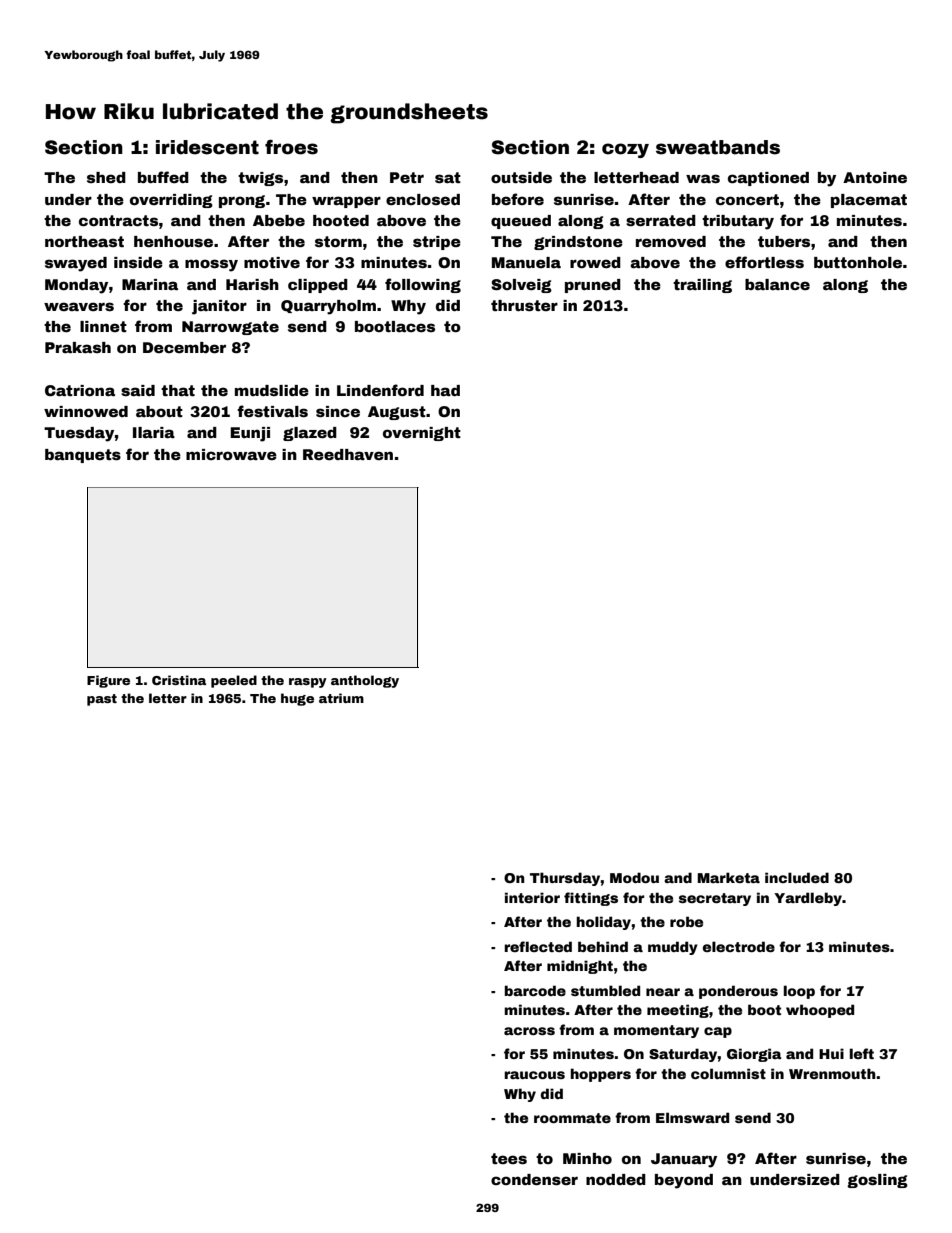 The width and height of the document is (952, 1233). I want to click on overnight, so click(422, 434).
